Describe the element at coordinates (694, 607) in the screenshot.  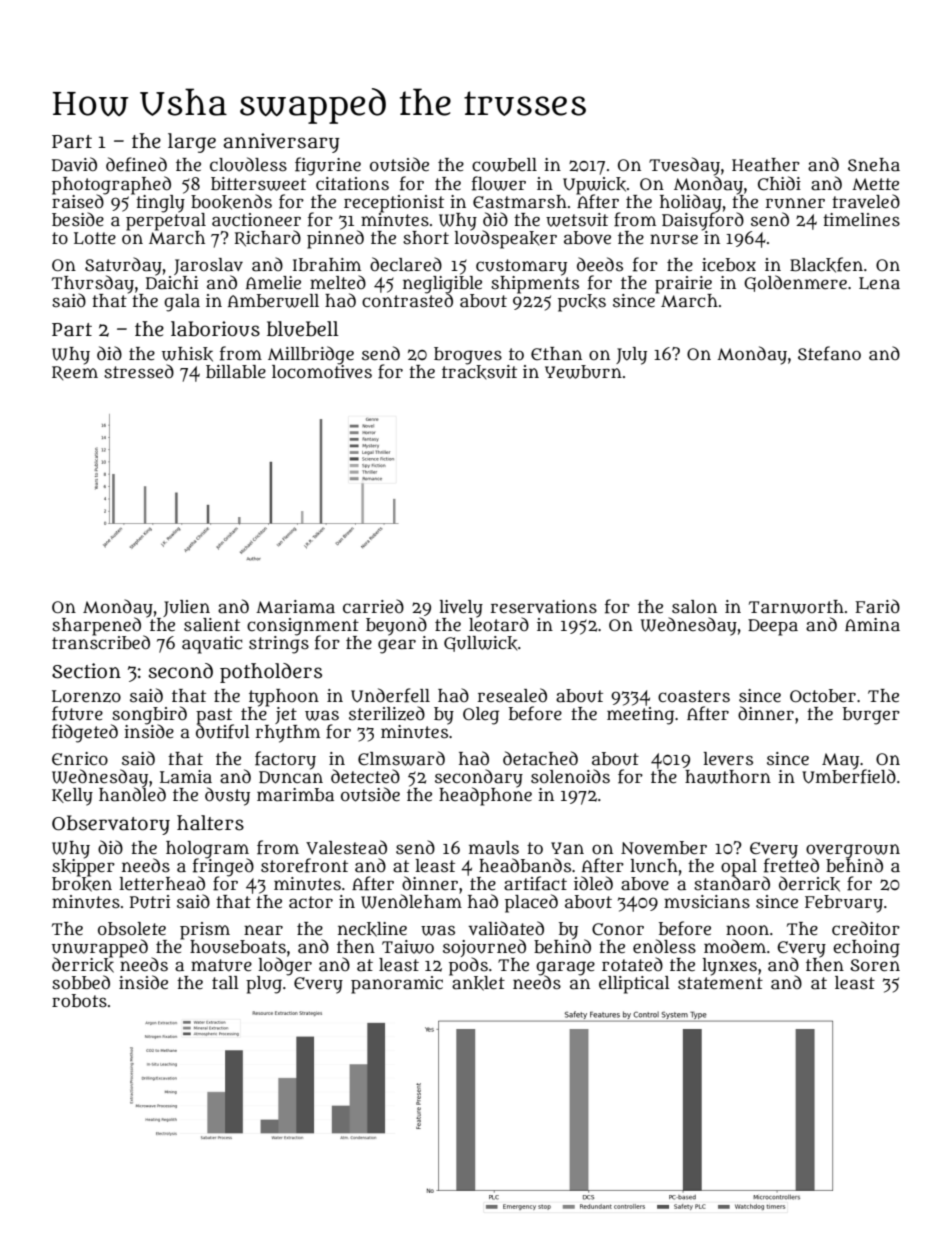
I see `salon` at that location.
